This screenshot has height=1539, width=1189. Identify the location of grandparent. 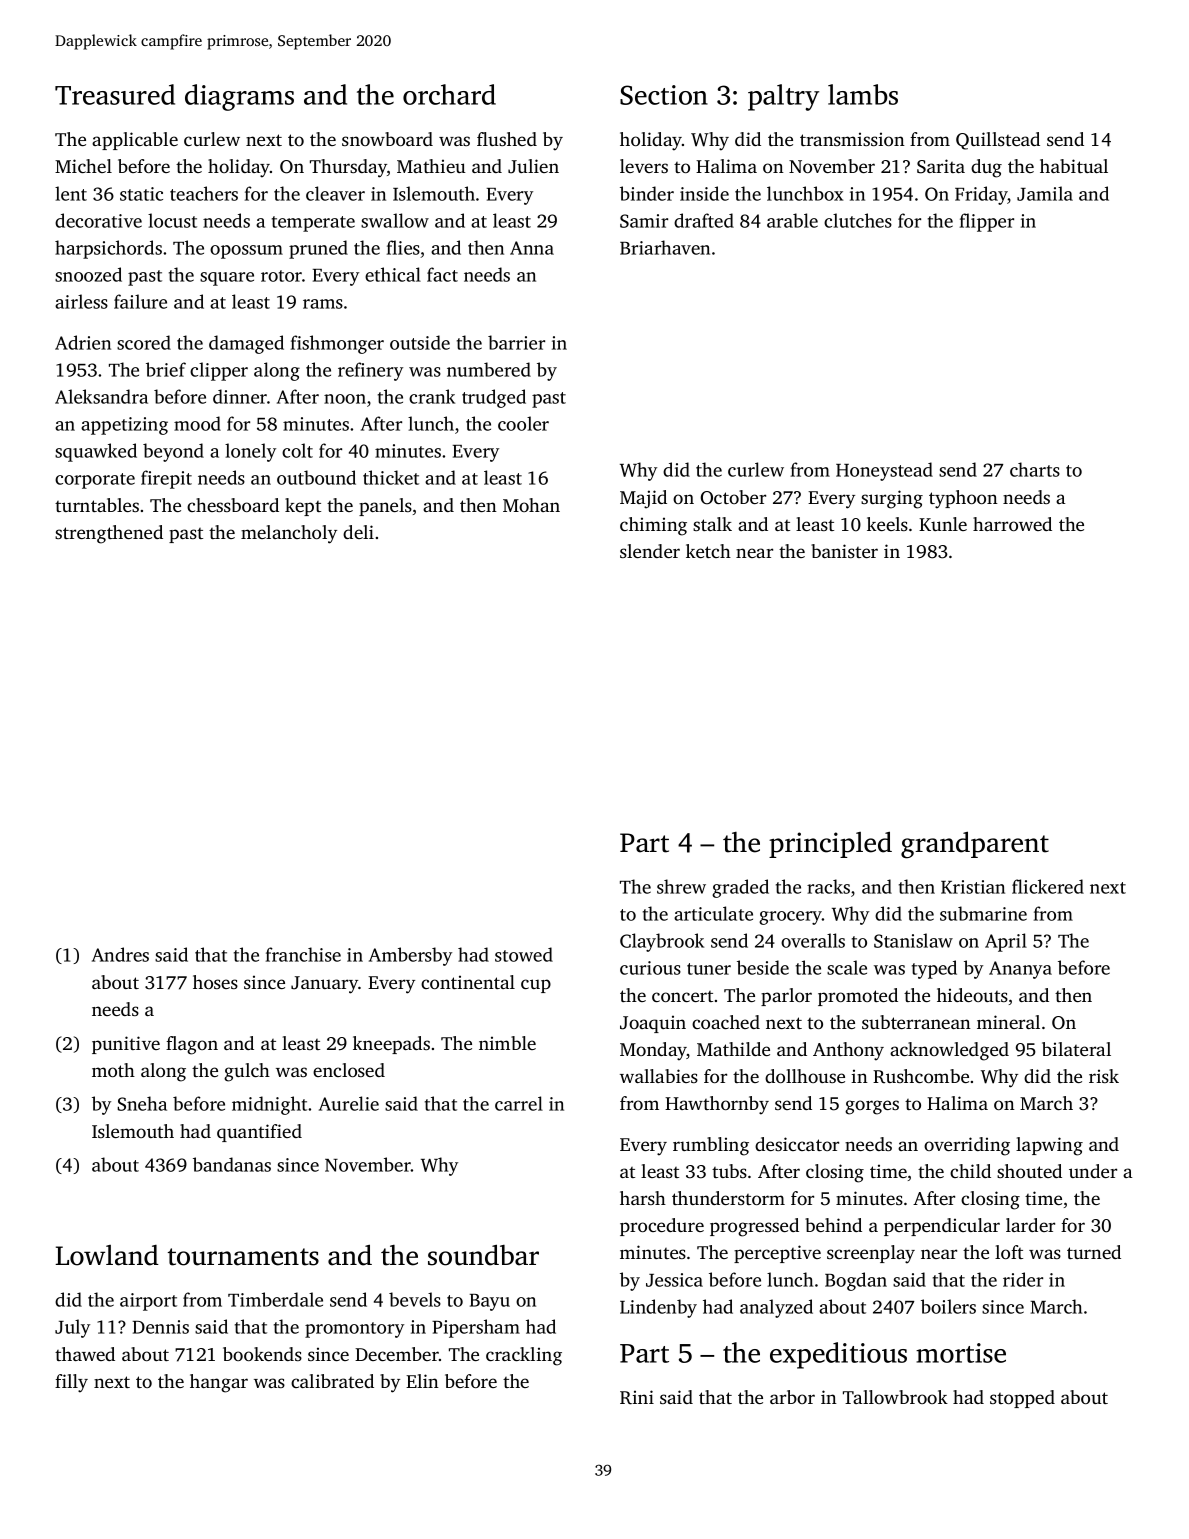
(975, 845).
